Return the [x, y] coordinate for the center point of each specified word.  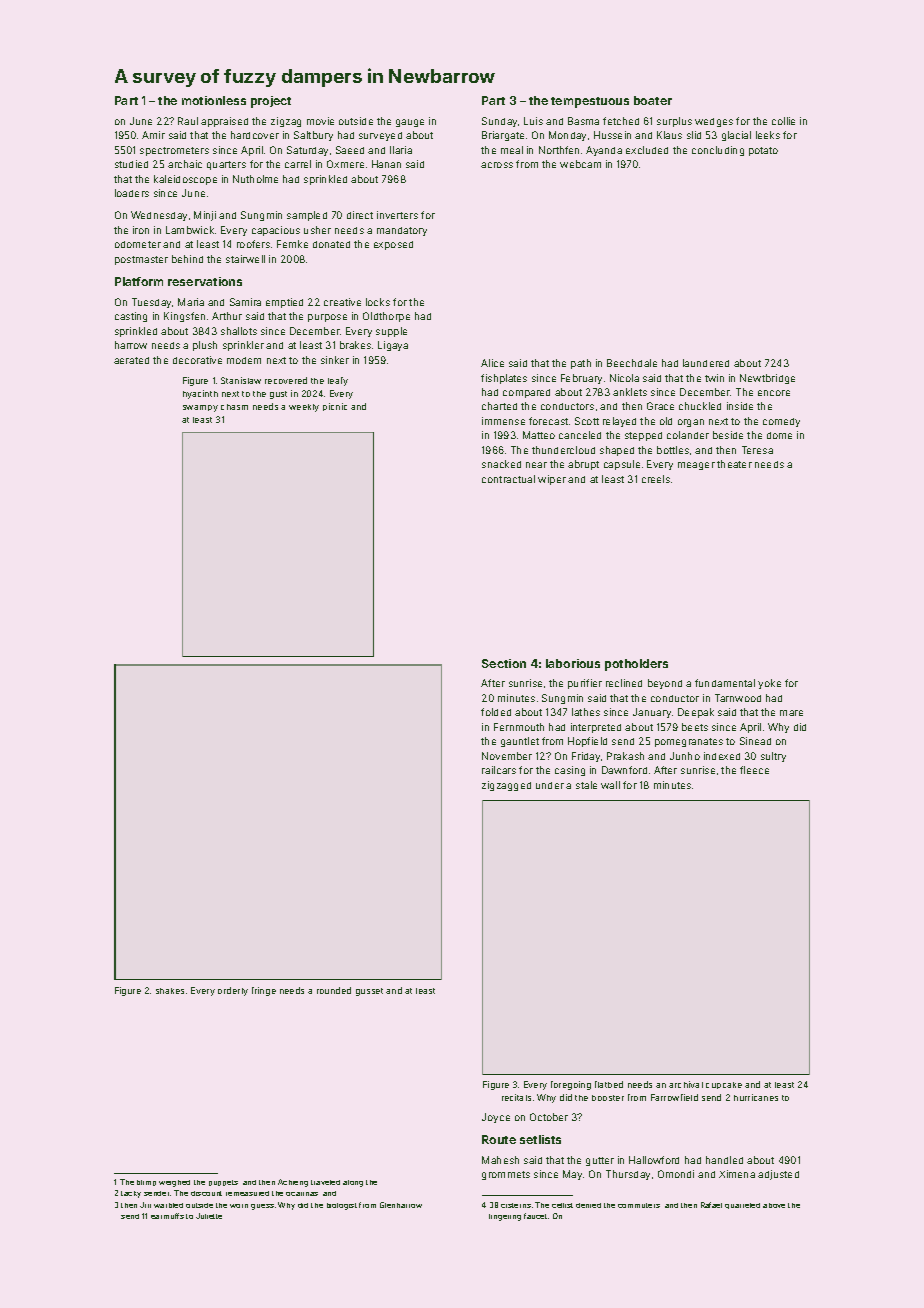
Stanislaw [241, 380]
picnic [335, 407]
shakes [170, 991]
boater [653, 100]
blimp [146, 1183]
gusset [369, 992]
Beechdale [632, 363]
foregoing [571, 1085]
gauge [410, 123]
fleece [754, 770]
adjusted [778, 1175]
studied [131, 164]
